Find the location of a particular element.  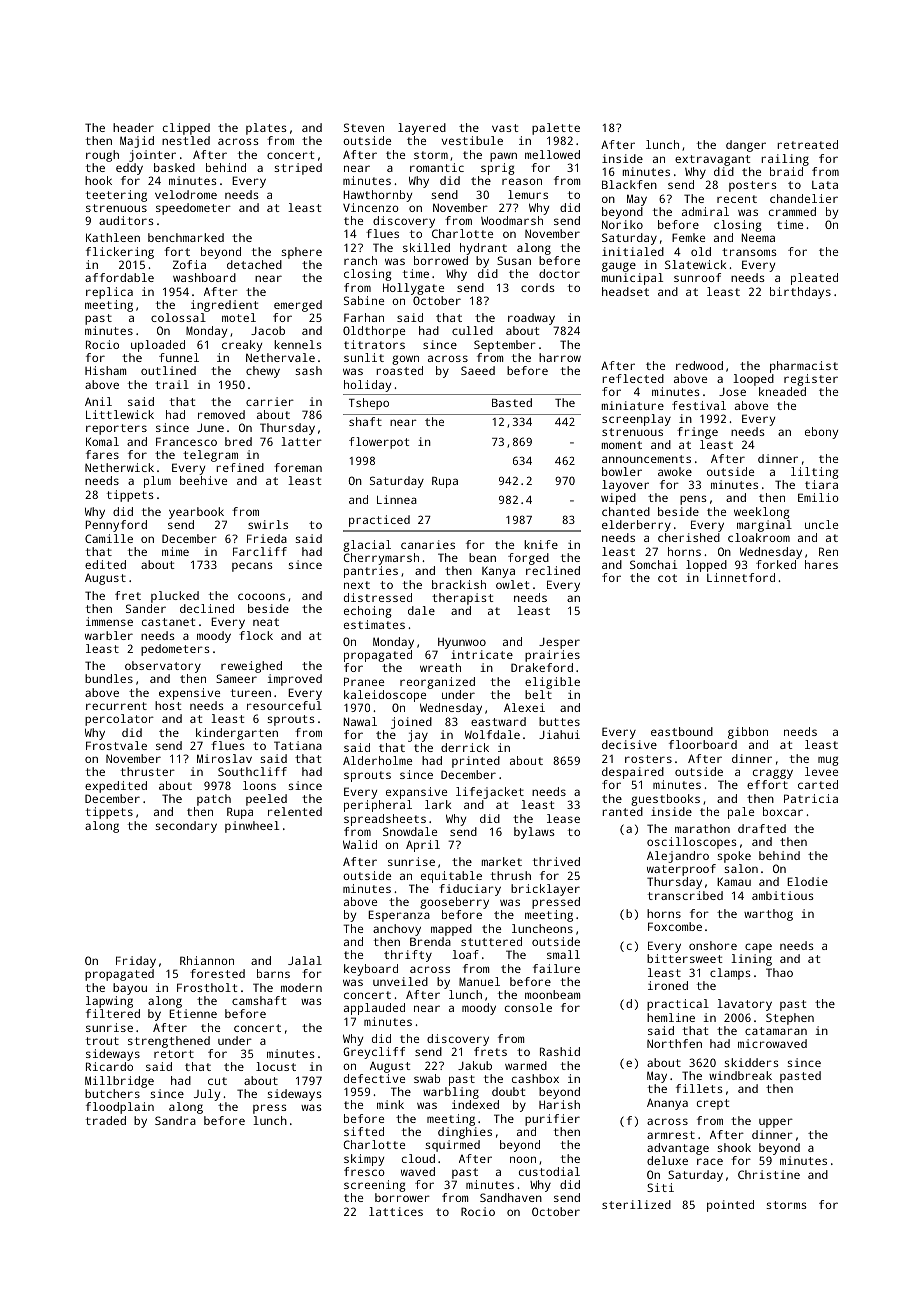

Pranee is located at coordinates (364, 681).
